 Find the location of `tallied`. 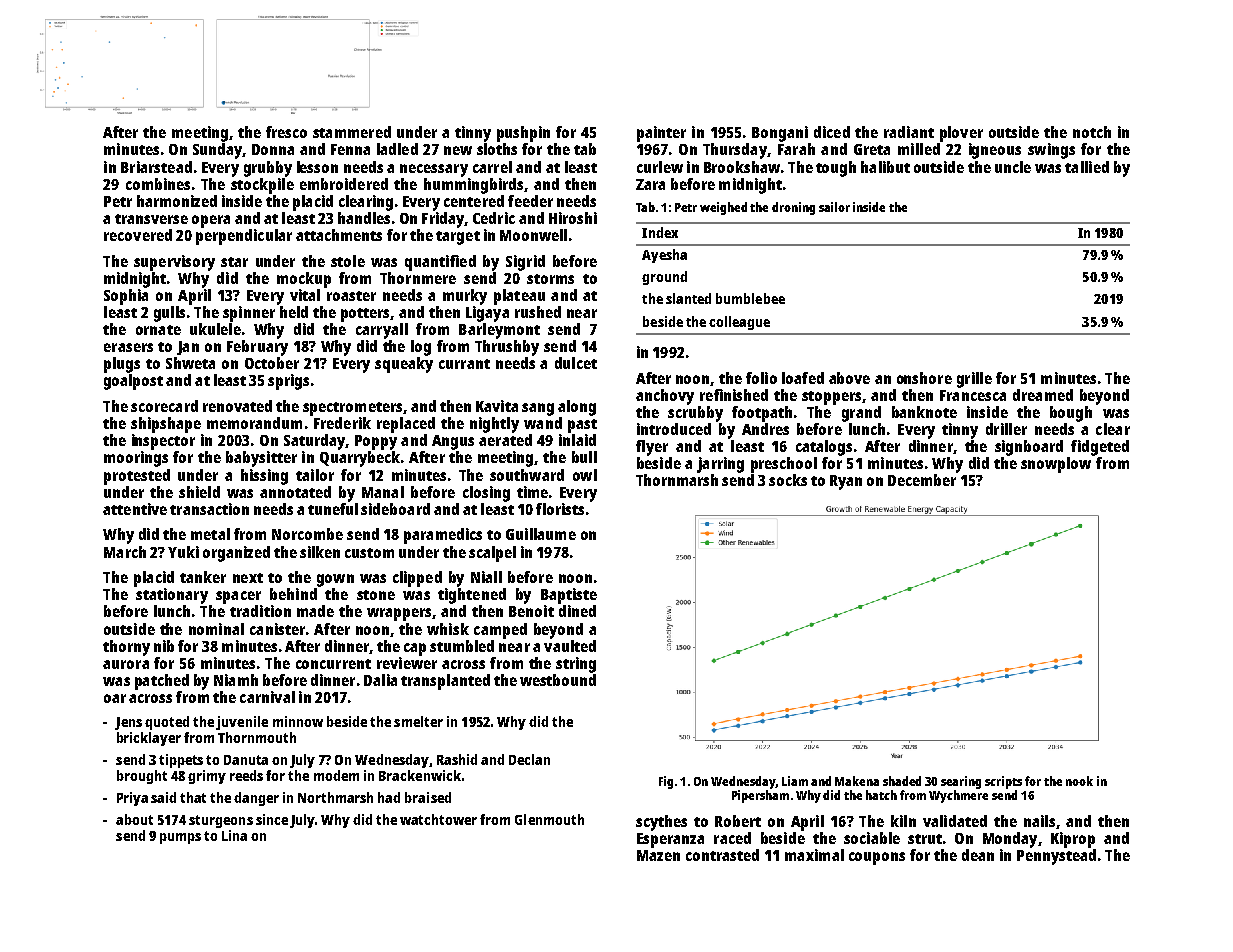

tallied is located at coordinates (1087, 167).
